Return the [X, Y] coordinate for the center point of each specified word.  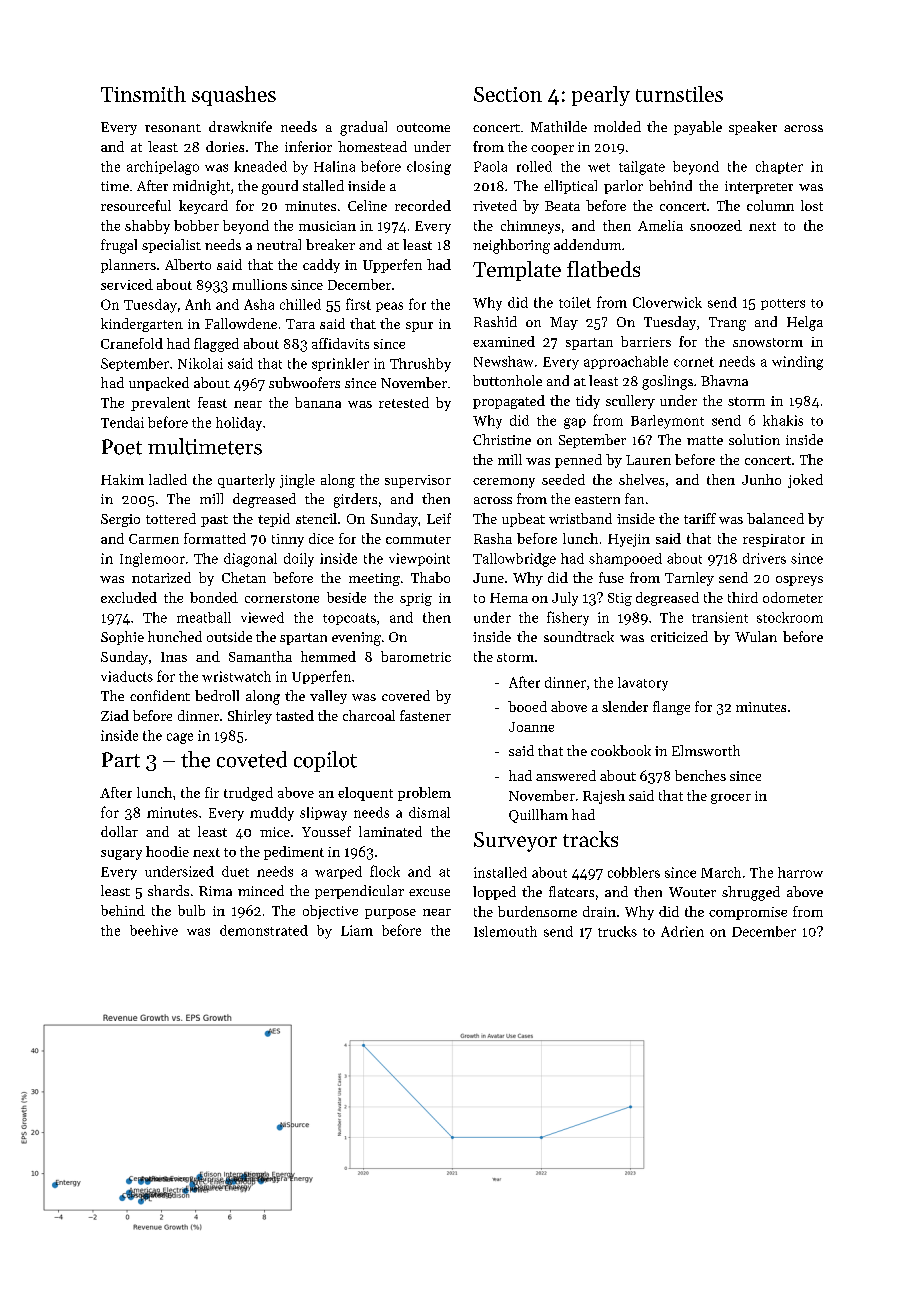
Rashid [495, 321]
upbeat [523, 520]
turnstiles [679, 94]
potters [783, 304]
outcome [423, 127]
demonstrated [264, 930]
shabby [147, 227]
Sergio [120, 520]
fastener [425, 715]
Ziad [115, 715]
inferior [308, 146]
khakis [783, 420]
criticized [679, 636]
